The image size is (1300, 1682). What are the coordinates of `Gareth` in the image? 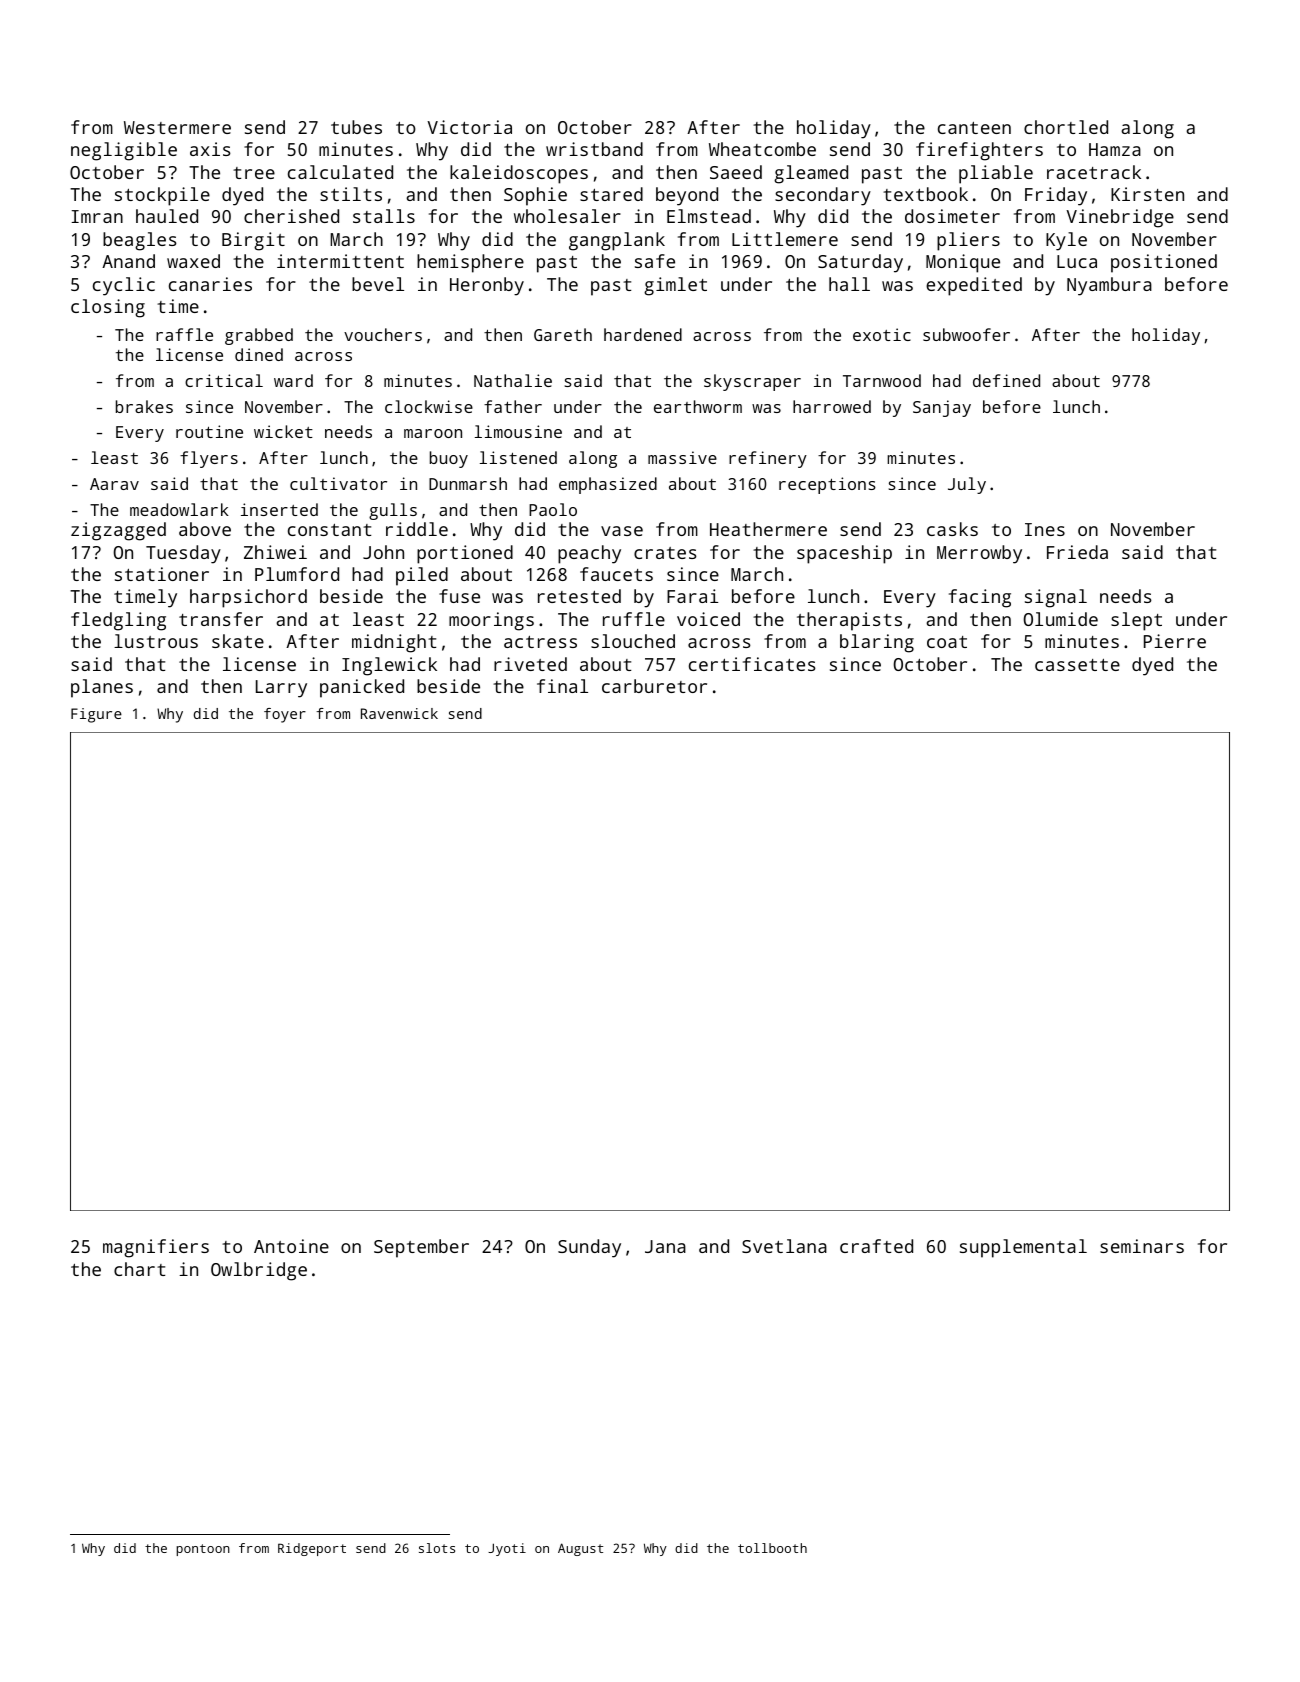 It's located at (563, 334).
